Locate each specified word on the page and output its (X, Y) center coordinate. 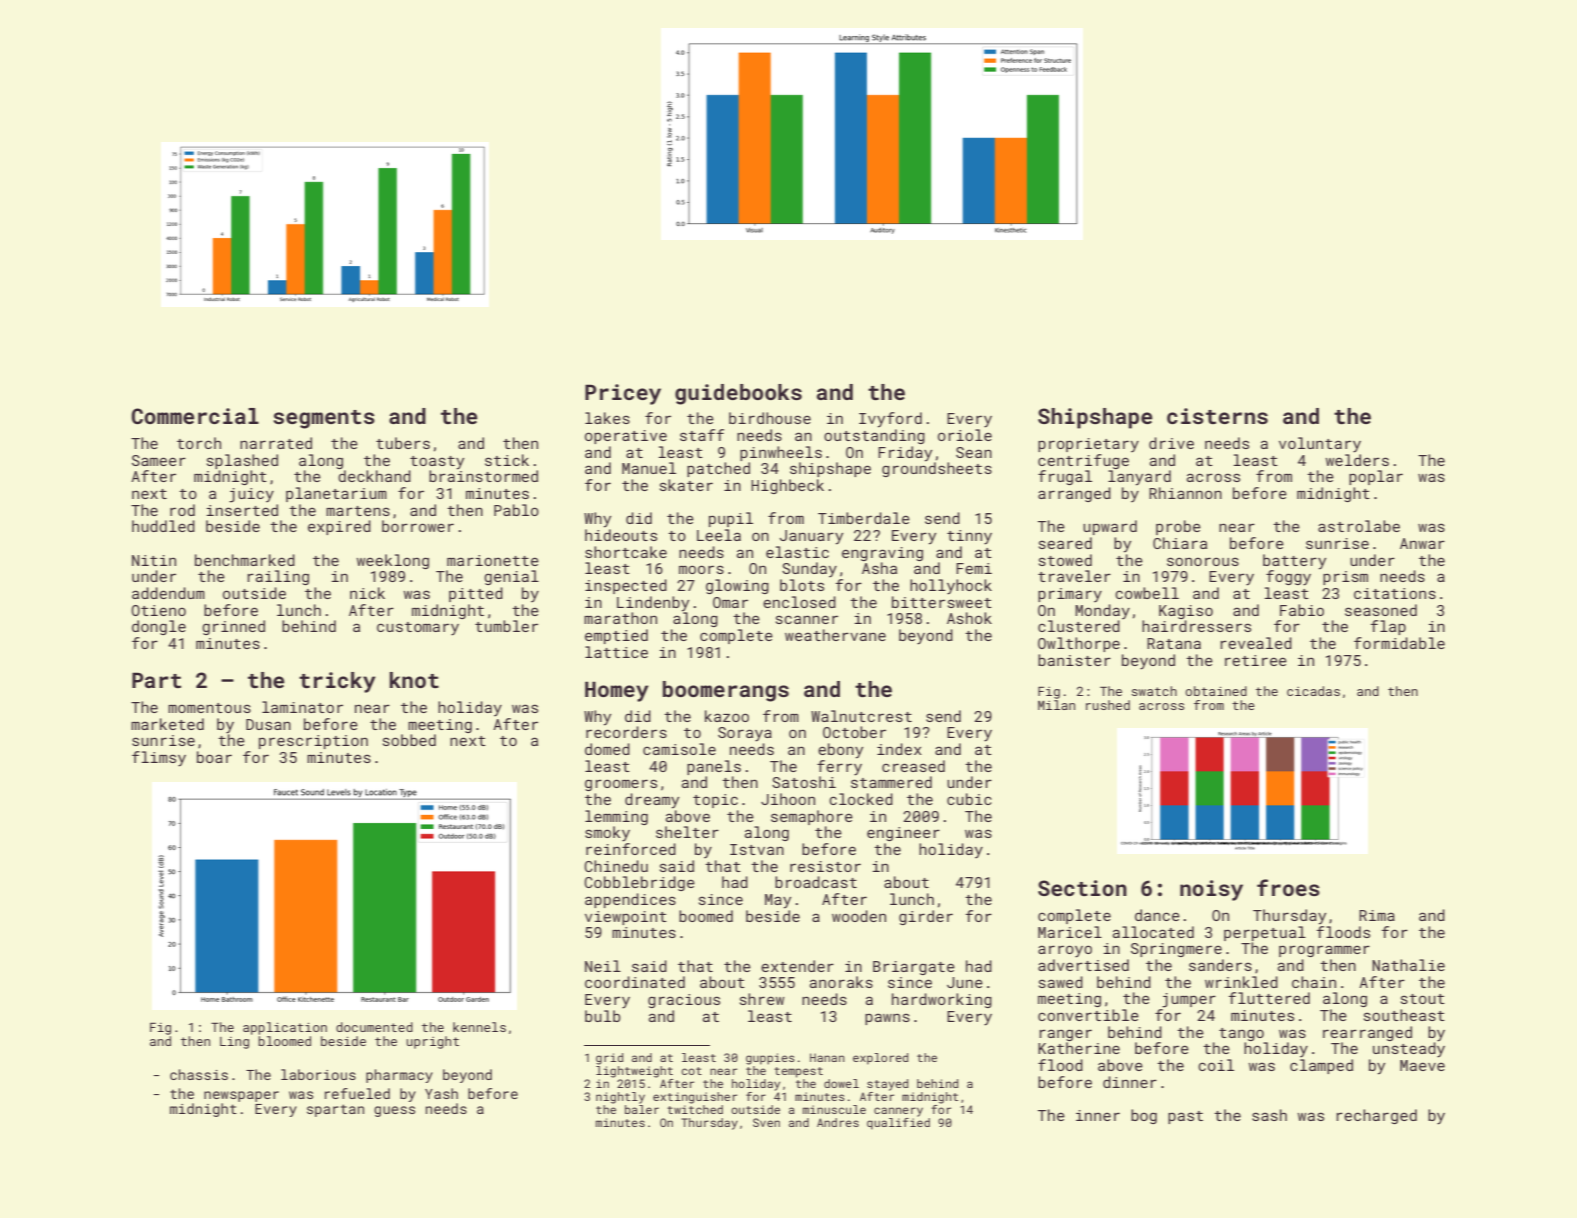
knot (414, 680)
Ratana (1174, 643)
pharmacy (399, 1076)
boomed (706, 916)
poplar (1376, 477)
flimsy (159, 759)
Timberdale (864, 518)
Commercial (195, 416)
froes (1288, 887)
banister (1074, 660)
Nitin (154, 560)
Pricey (623, 394)
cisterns (1217, 416)
